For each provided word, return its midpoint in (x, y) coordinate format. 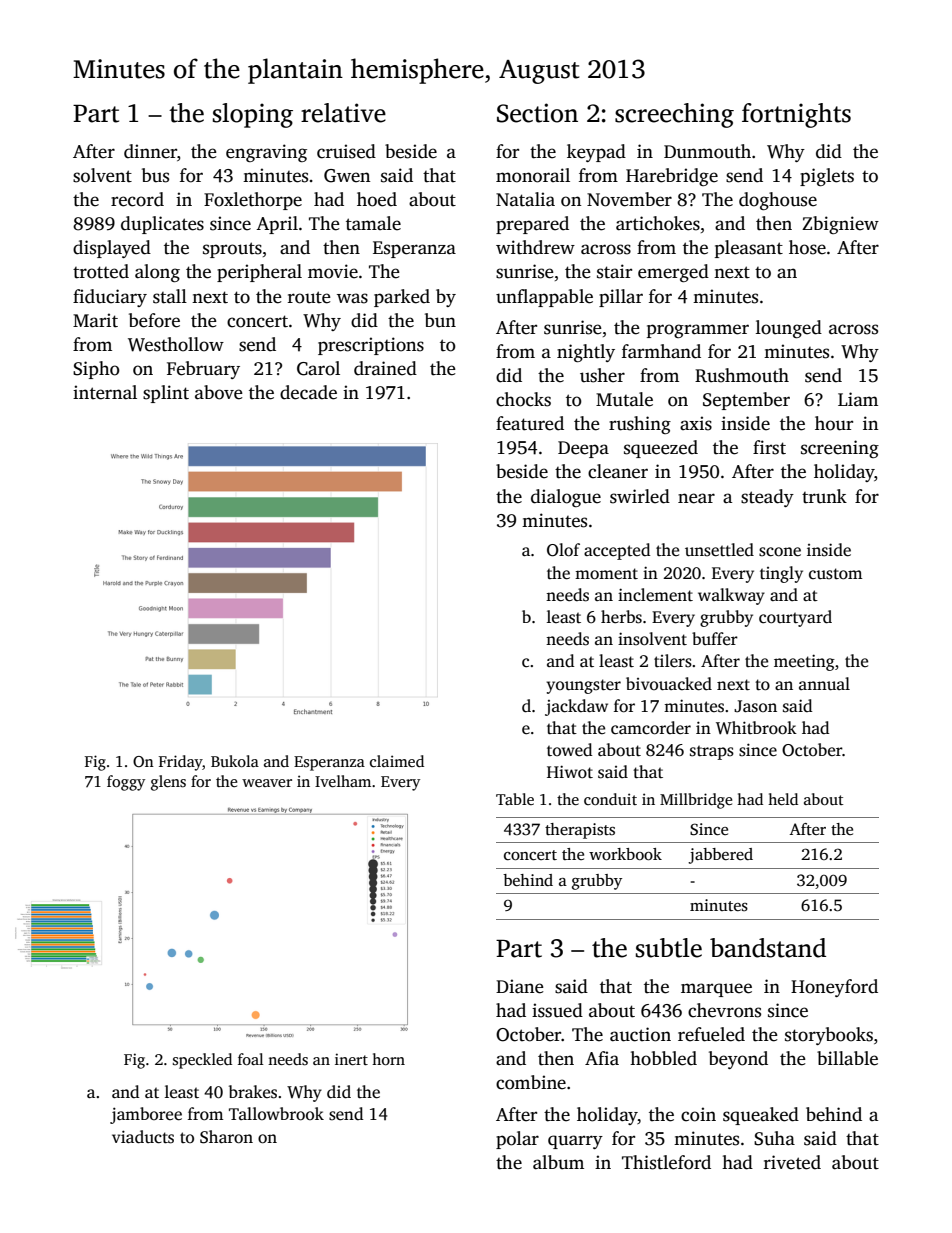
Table (515, 799)
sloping (253, 115)
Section (537, 113)
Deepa (583, 449)
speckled (202, 1061)
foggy (126, 783)
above (219, 392)
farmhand (661, 351)
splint (166, 394)
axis (696, 423)
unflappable (544, 298)
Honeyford (834, 988)
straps (712, 752)
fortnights (796, 115)
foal (251, 1059)
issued (557, 1010)
